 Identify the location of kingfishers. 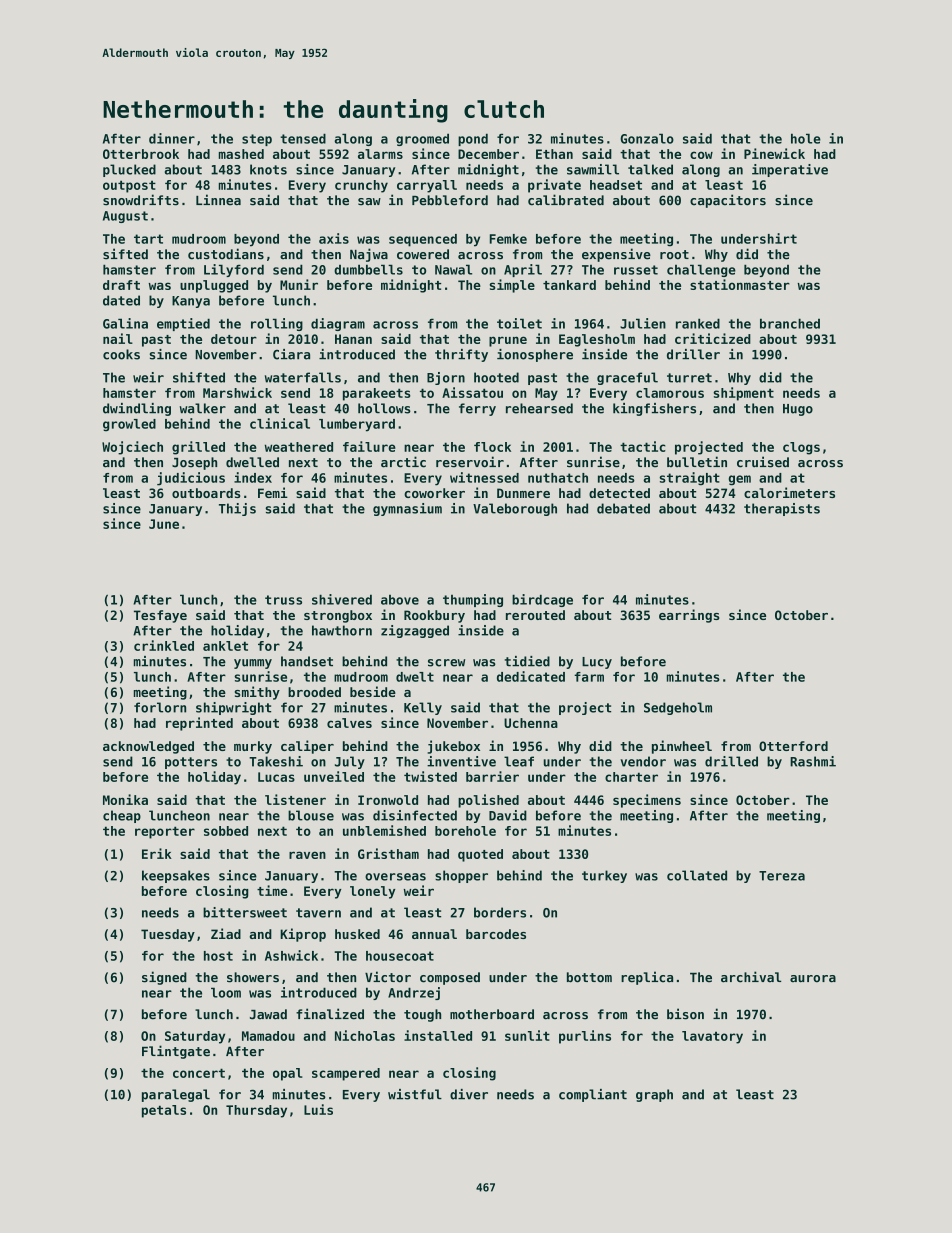
(654, 409).
